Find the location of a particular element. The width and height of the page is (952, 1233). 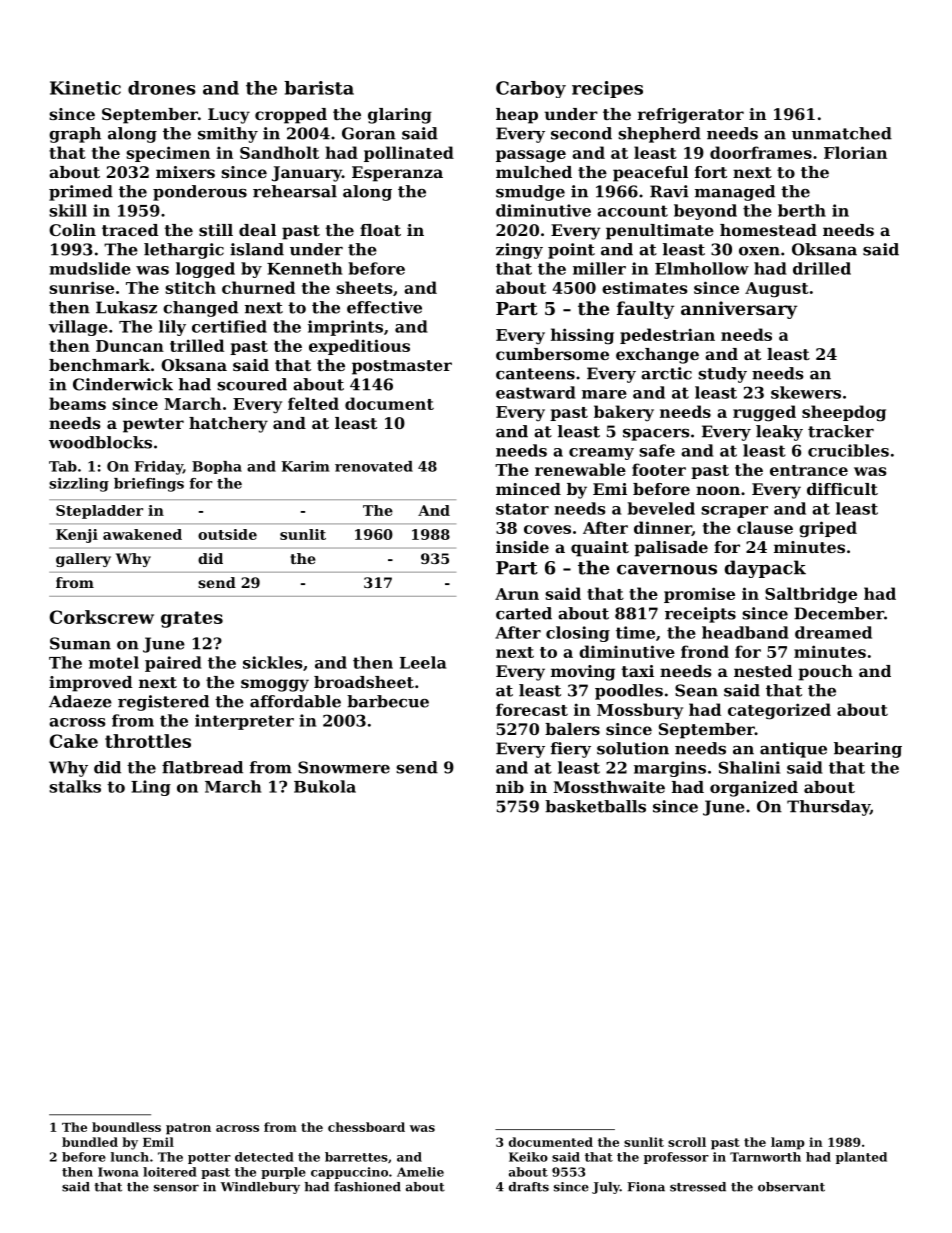

berth is located at coordinates (802, 210).
